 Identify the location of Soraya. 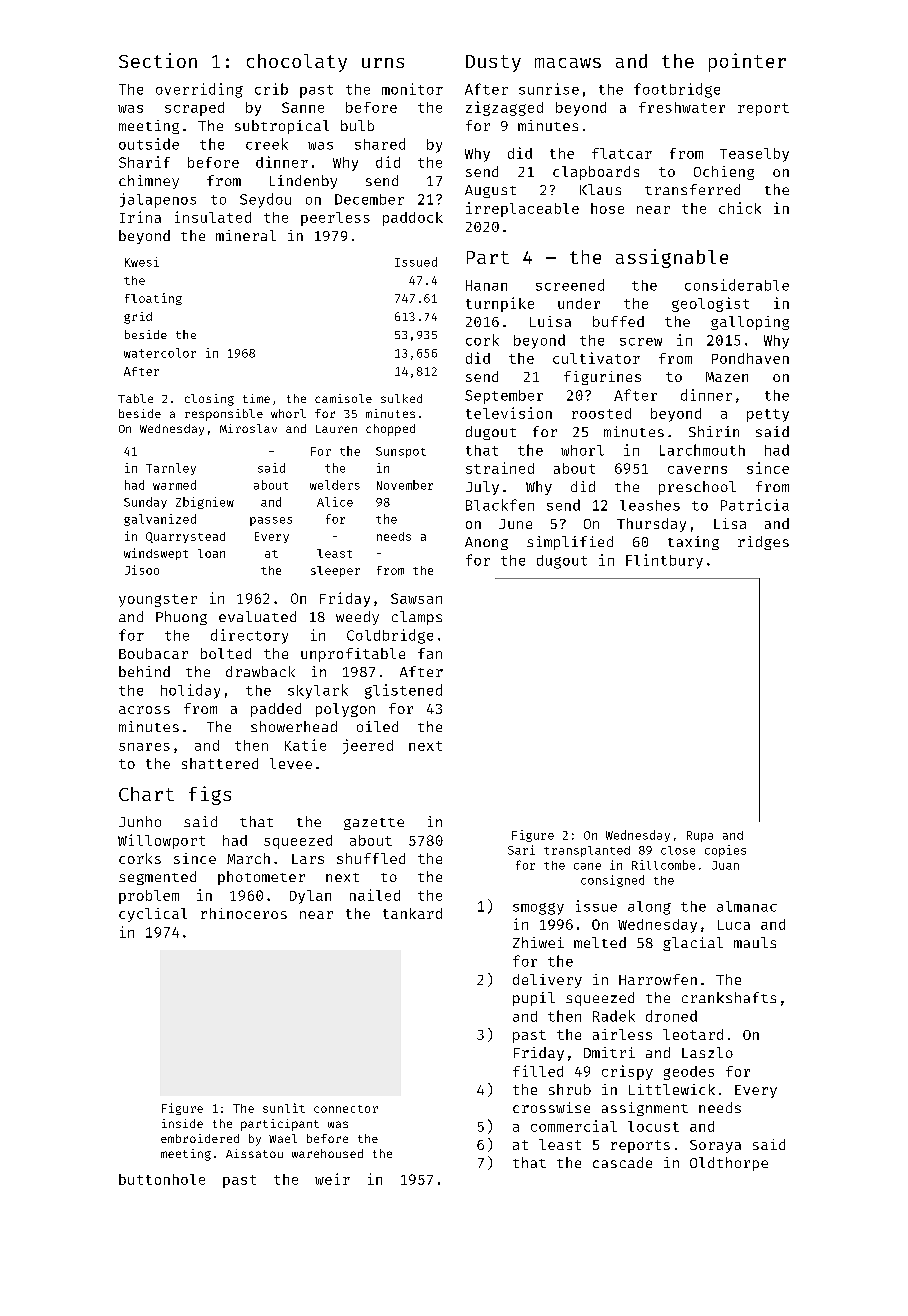
(715, 1146).
